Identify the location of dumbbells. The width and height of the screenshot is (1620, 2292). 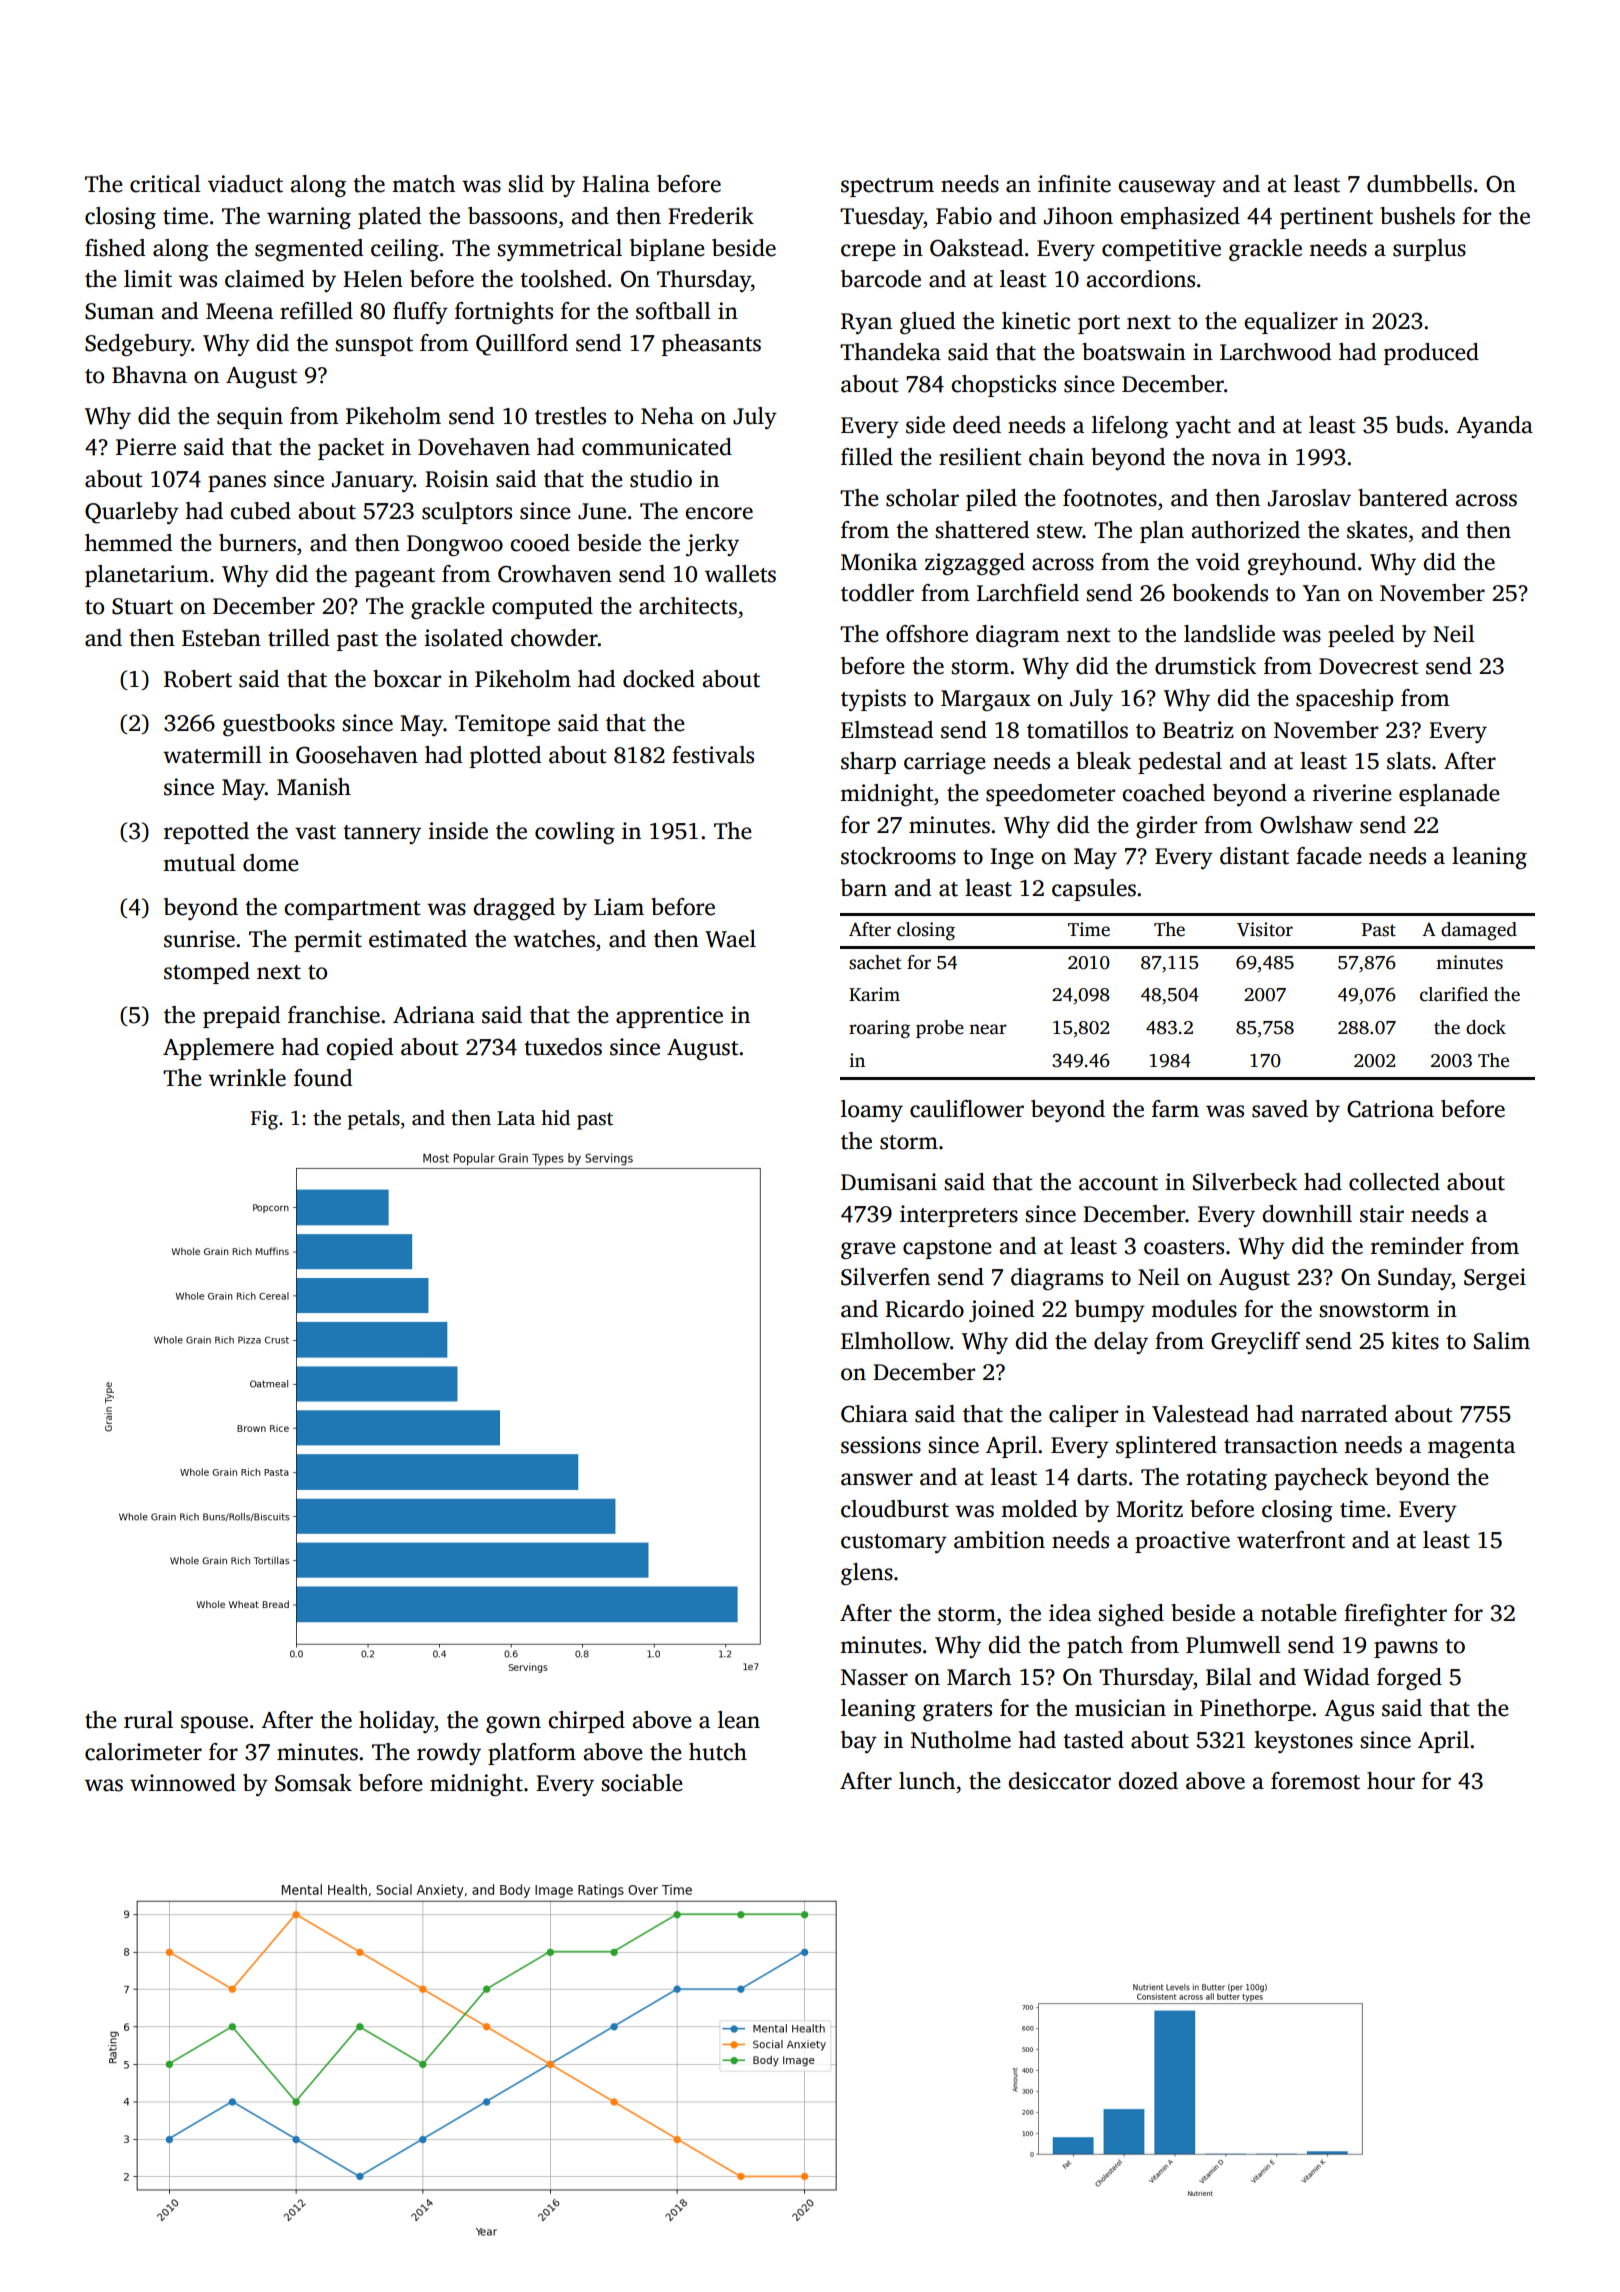
(1419, 184).
